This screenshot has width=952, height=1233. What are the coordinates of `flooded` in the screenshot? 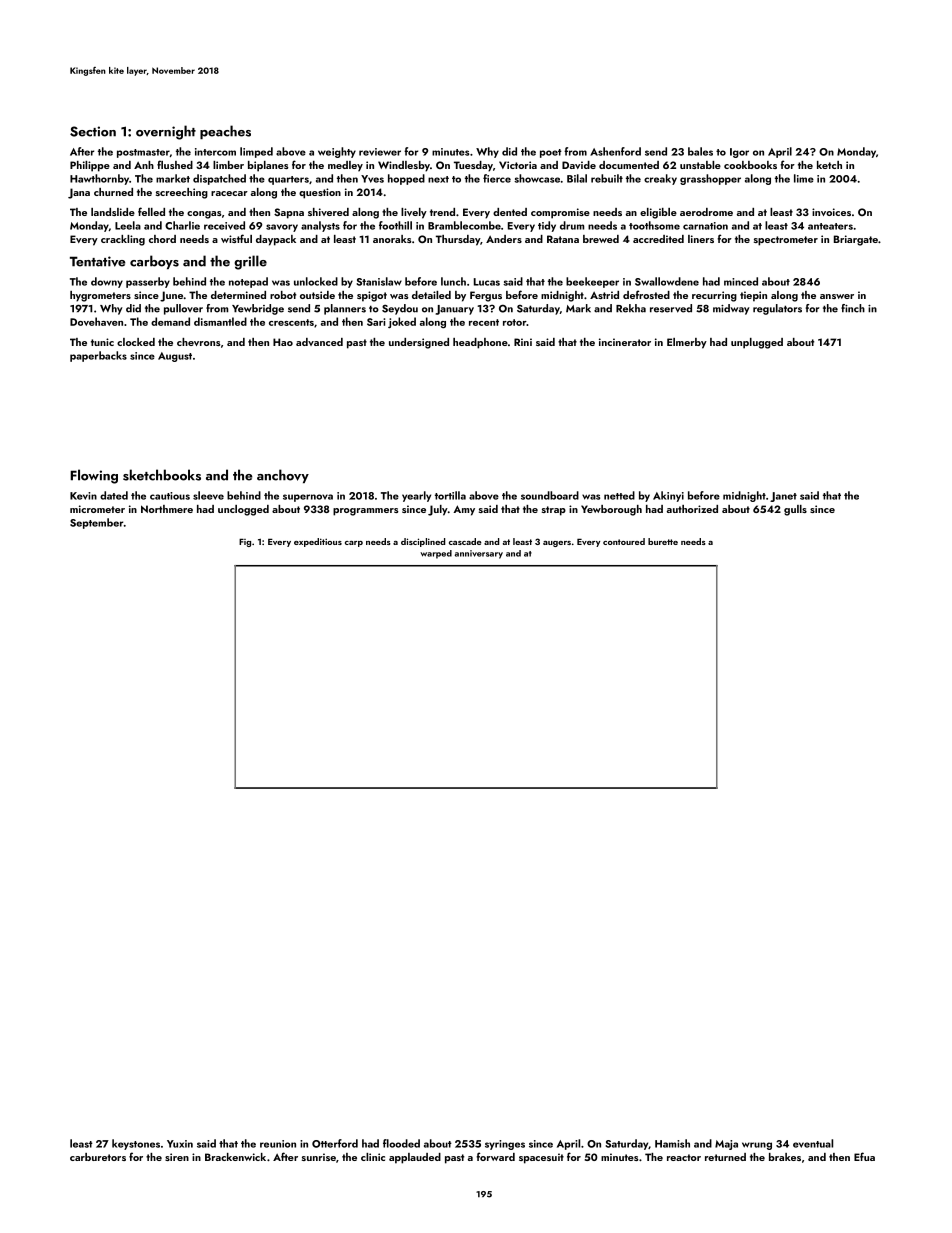 It's located at (401, 1143).
